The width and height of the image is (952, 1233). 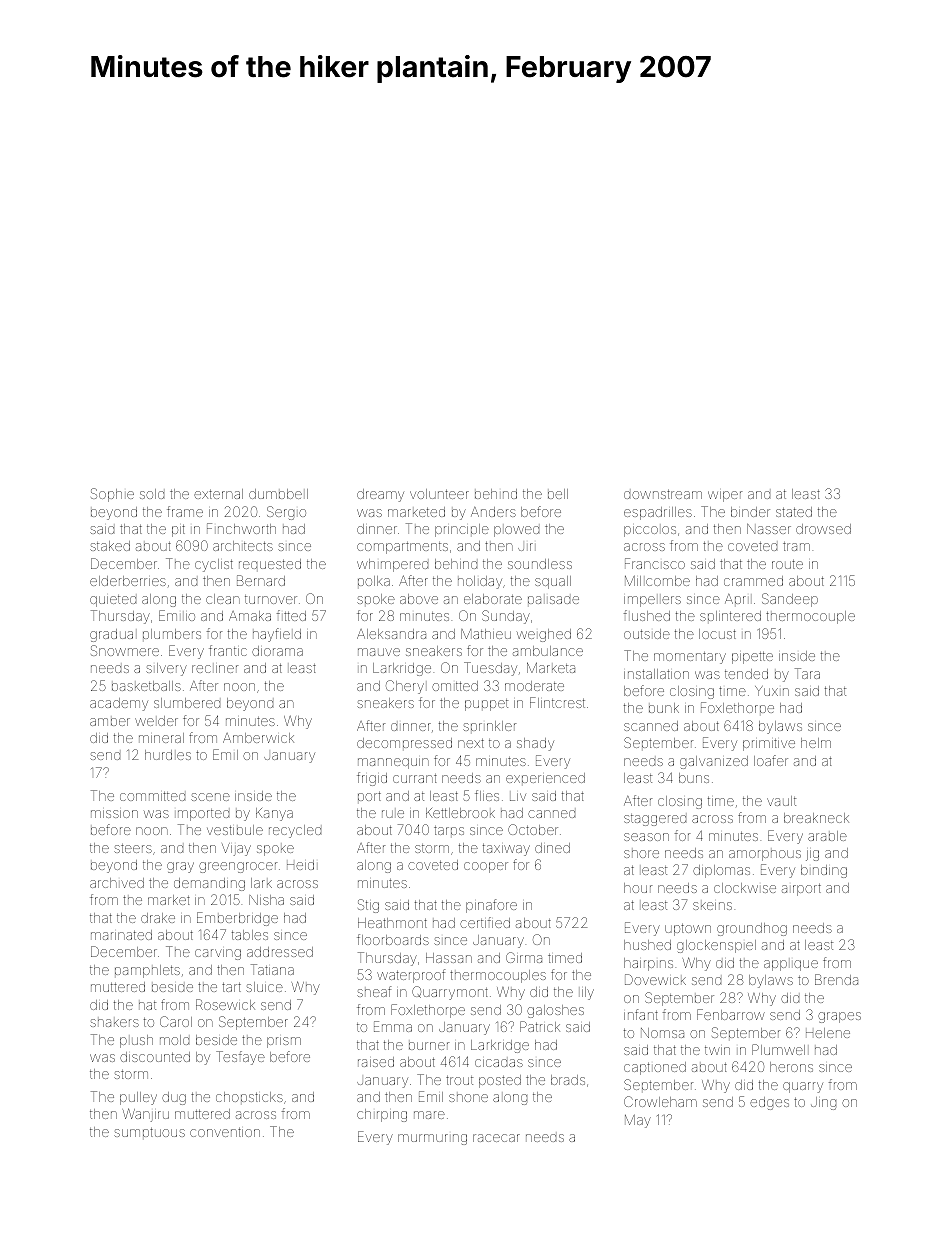 What do you see at coordinates (752, 658) in the image?
I see `pipette` at bounding box center [752, 658].
